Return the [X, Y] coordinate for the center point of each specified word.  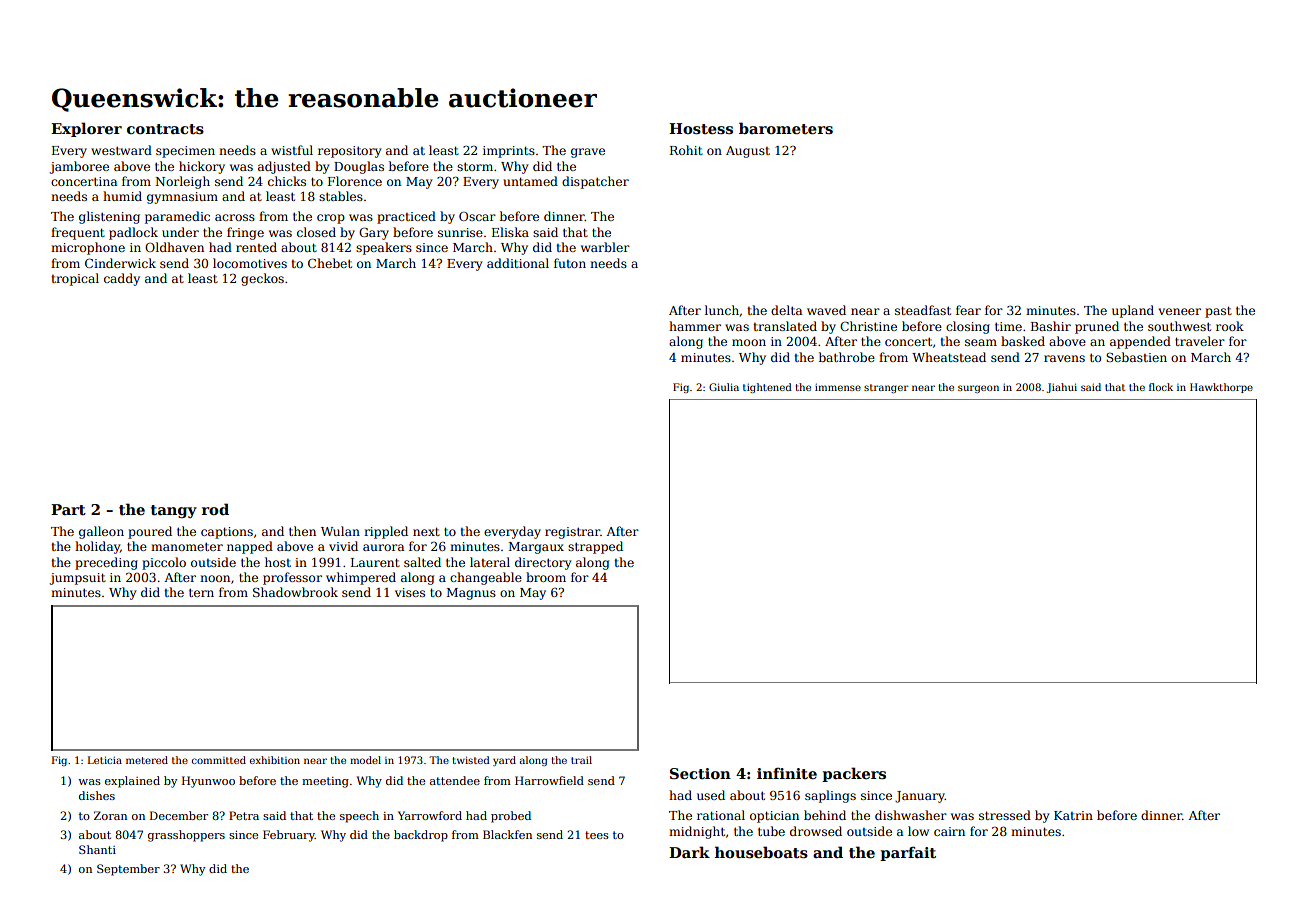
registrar [572, 533]
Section [700, 773]
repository [350, 152]
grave [588, 153]
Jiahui [1062, 388]
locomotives [250, 263]
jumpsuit [77, 579]
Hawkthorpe [1221, 388]
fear [968, 310]
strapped [595, 547]
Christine [868, 326]
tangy [174, 511]
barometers [786, 128]
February [289, 836]
